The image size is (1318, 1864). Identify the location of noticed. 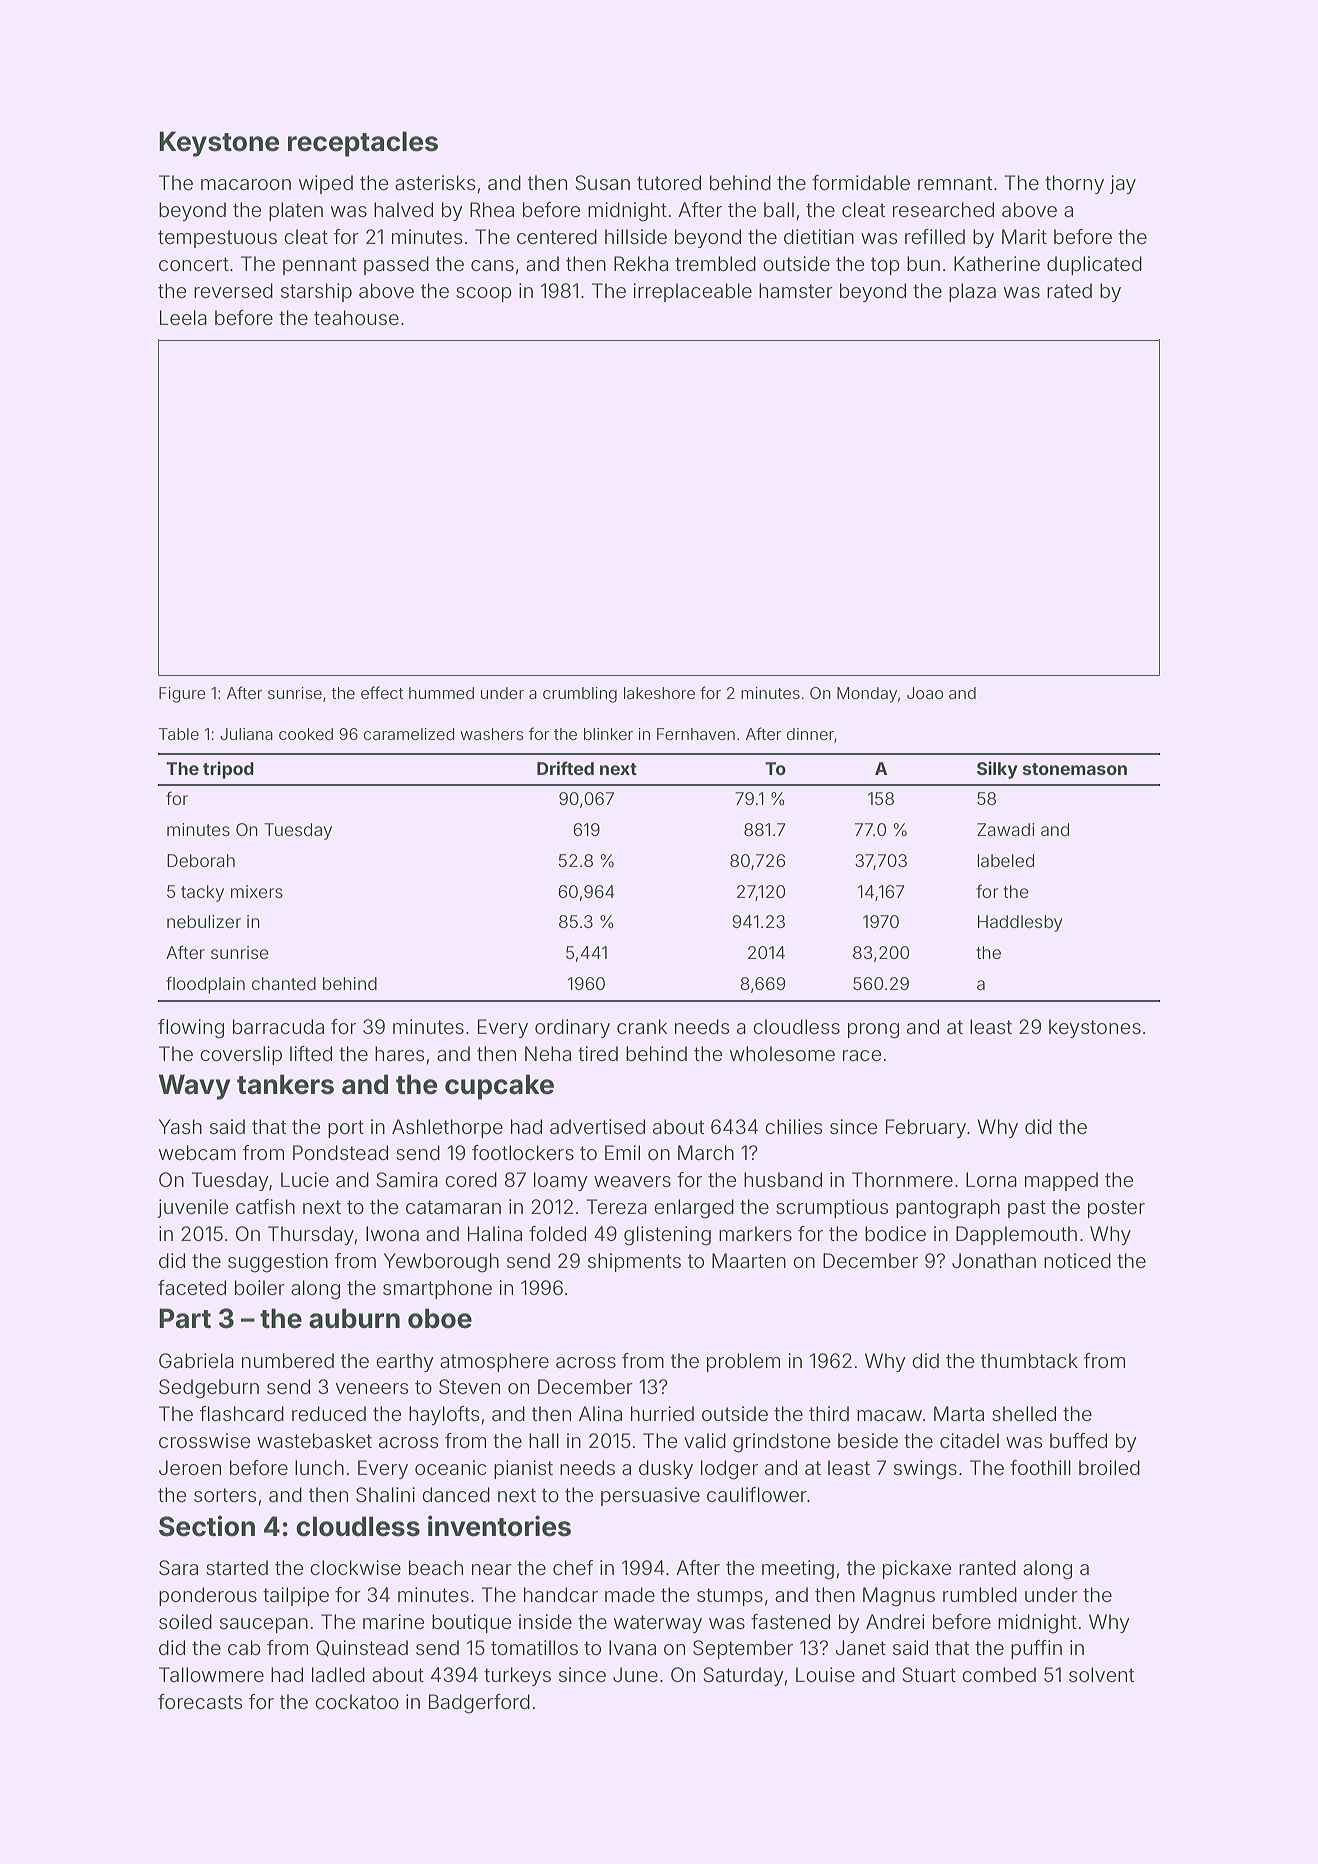
(1077, 1260).
